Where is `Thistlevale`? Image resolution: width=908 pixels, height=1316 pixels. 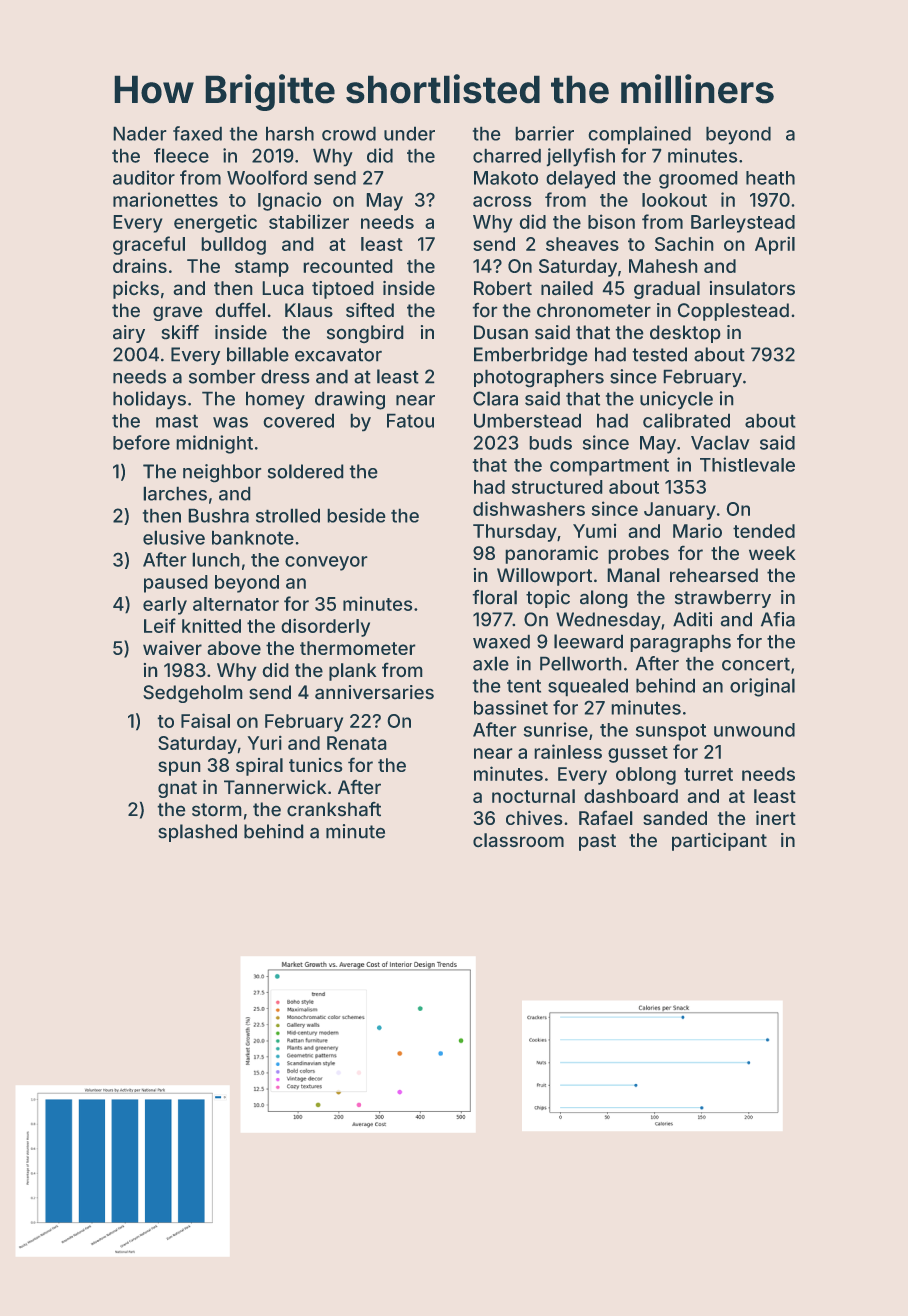 Thistlevale is located at coordinates (747, 464).
